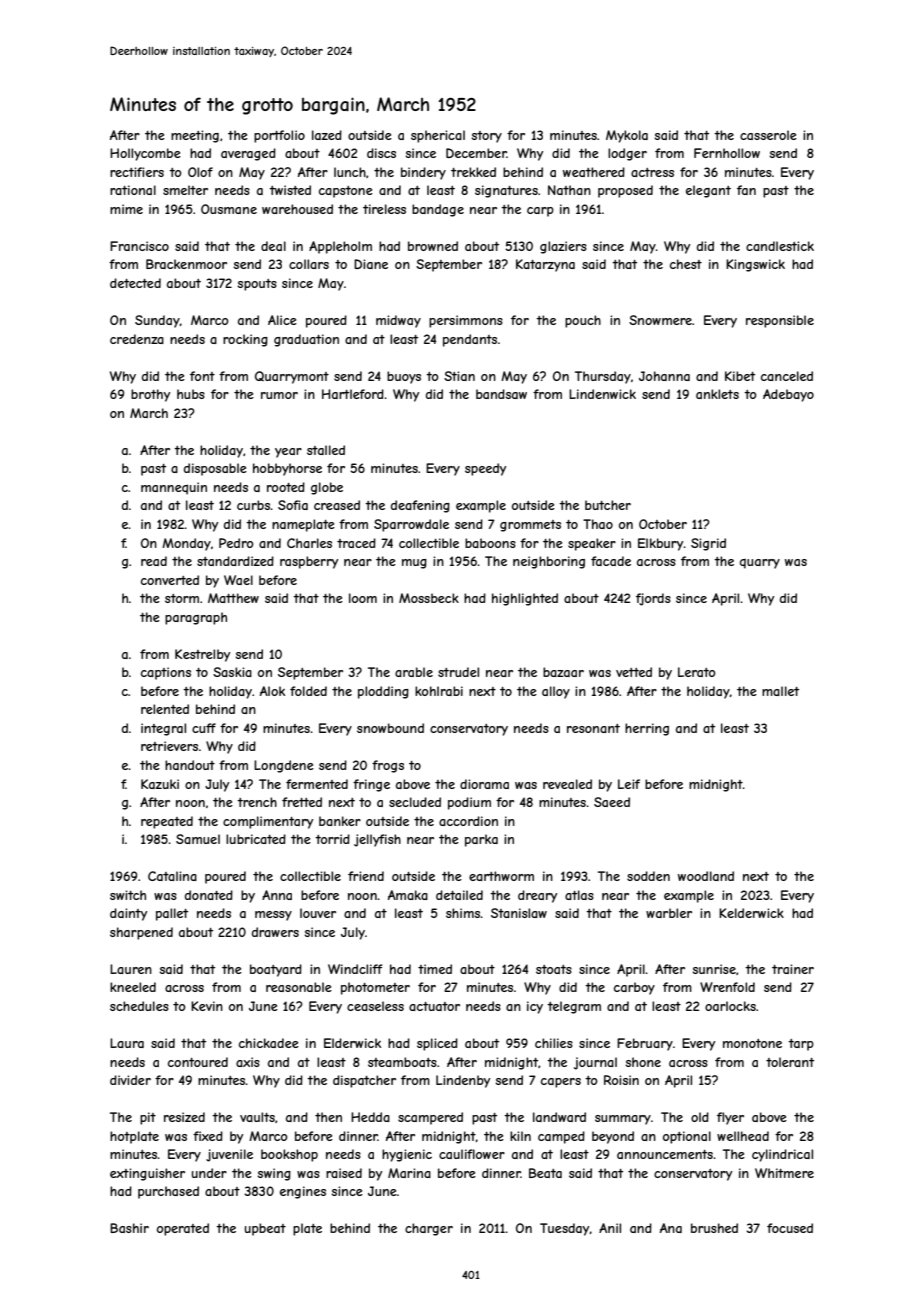  Describe the element at coordinates (129, 1228) in the document. I see `Bashir` at that location.
